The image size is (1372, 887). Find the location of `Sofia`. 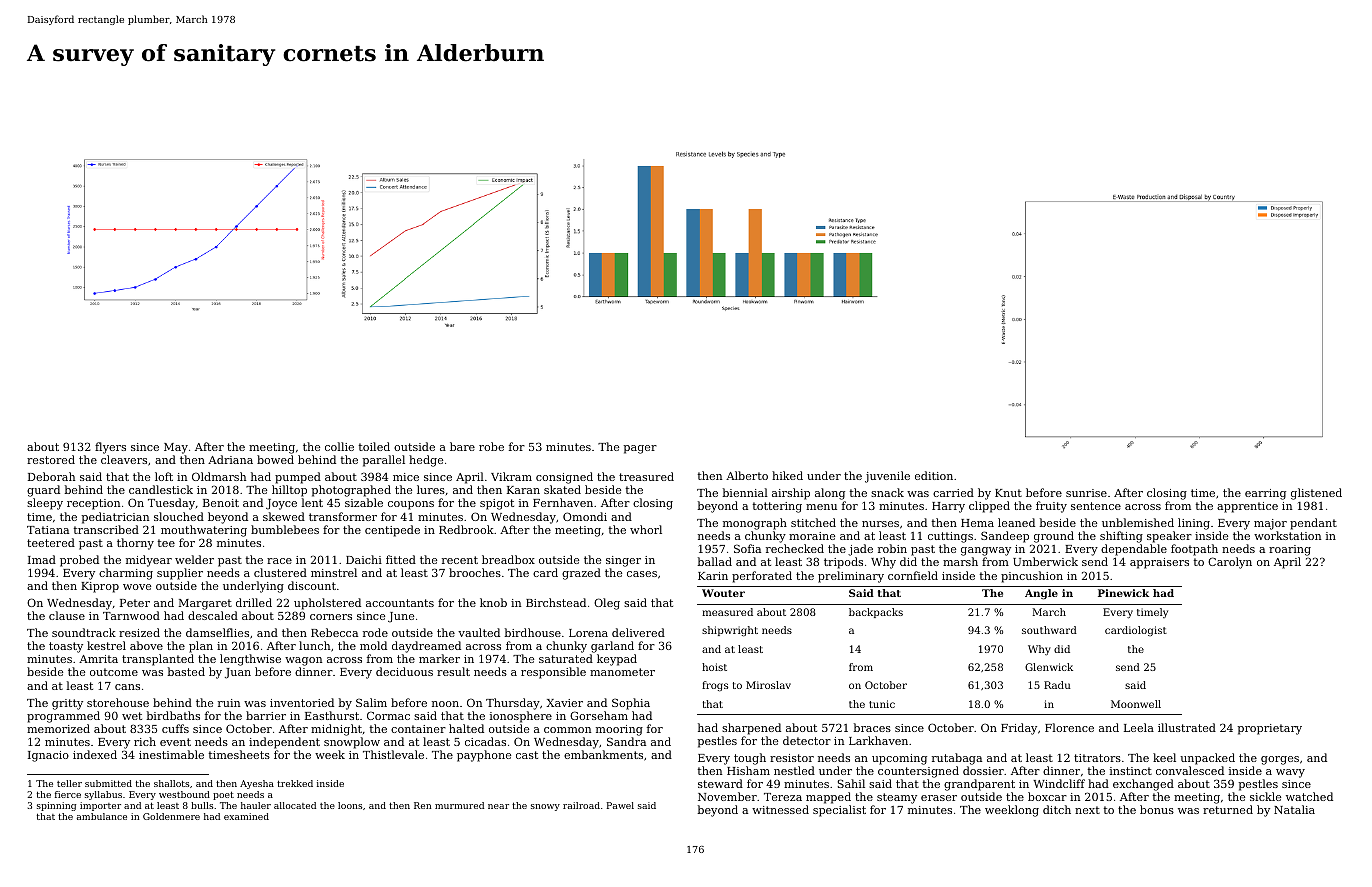

Sofia is located at coordinates (747, 548).
